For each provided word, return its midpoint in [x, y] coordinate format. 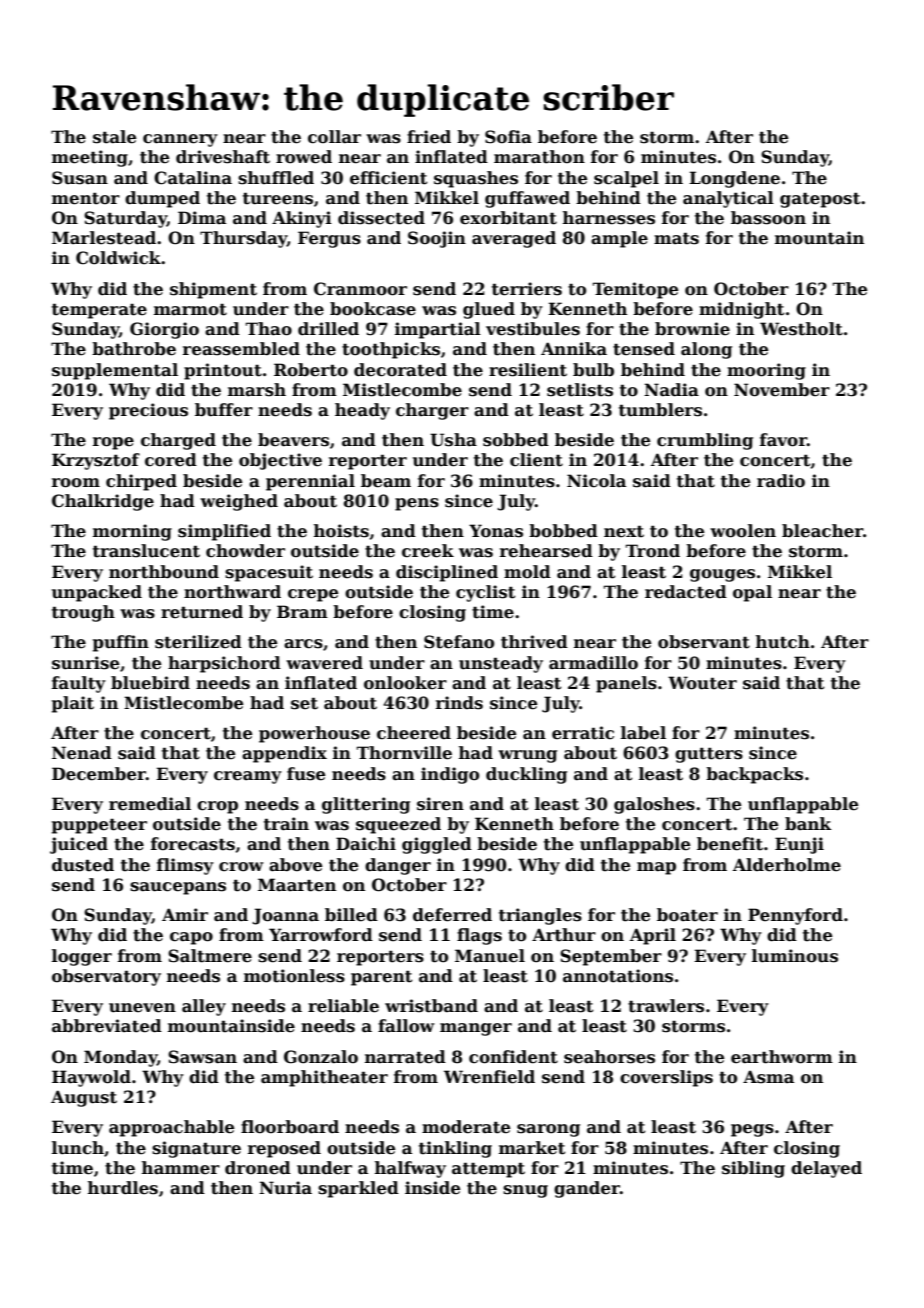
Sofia [508, 137]
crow [241, 867]
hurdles [123, 1188]
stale [114, 137]
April [653, 936]
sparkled [358, 1189]
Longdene [734, 179]
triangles [540, 916]
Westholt [801, 329]
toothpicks [391, 350]
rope [113, 443]
